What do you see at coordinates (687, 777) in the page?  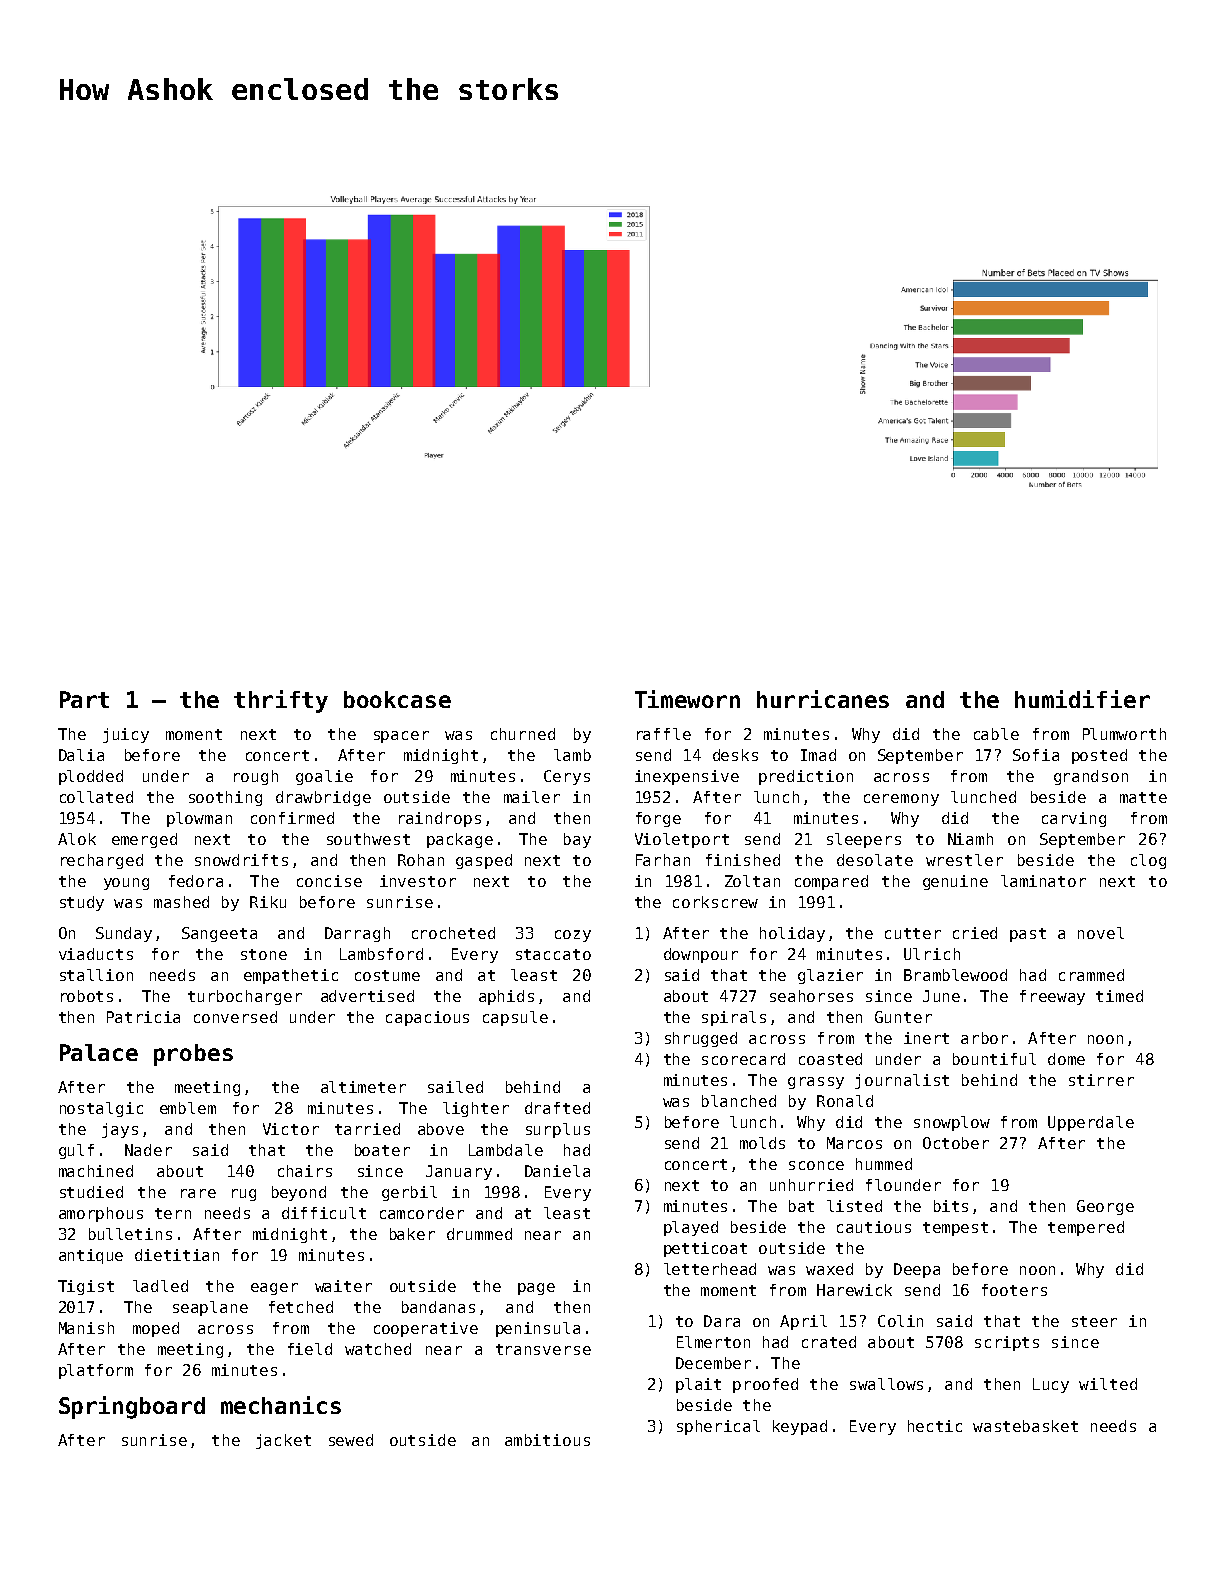 I see `inexpensive` at bounding box center [687, 777].
